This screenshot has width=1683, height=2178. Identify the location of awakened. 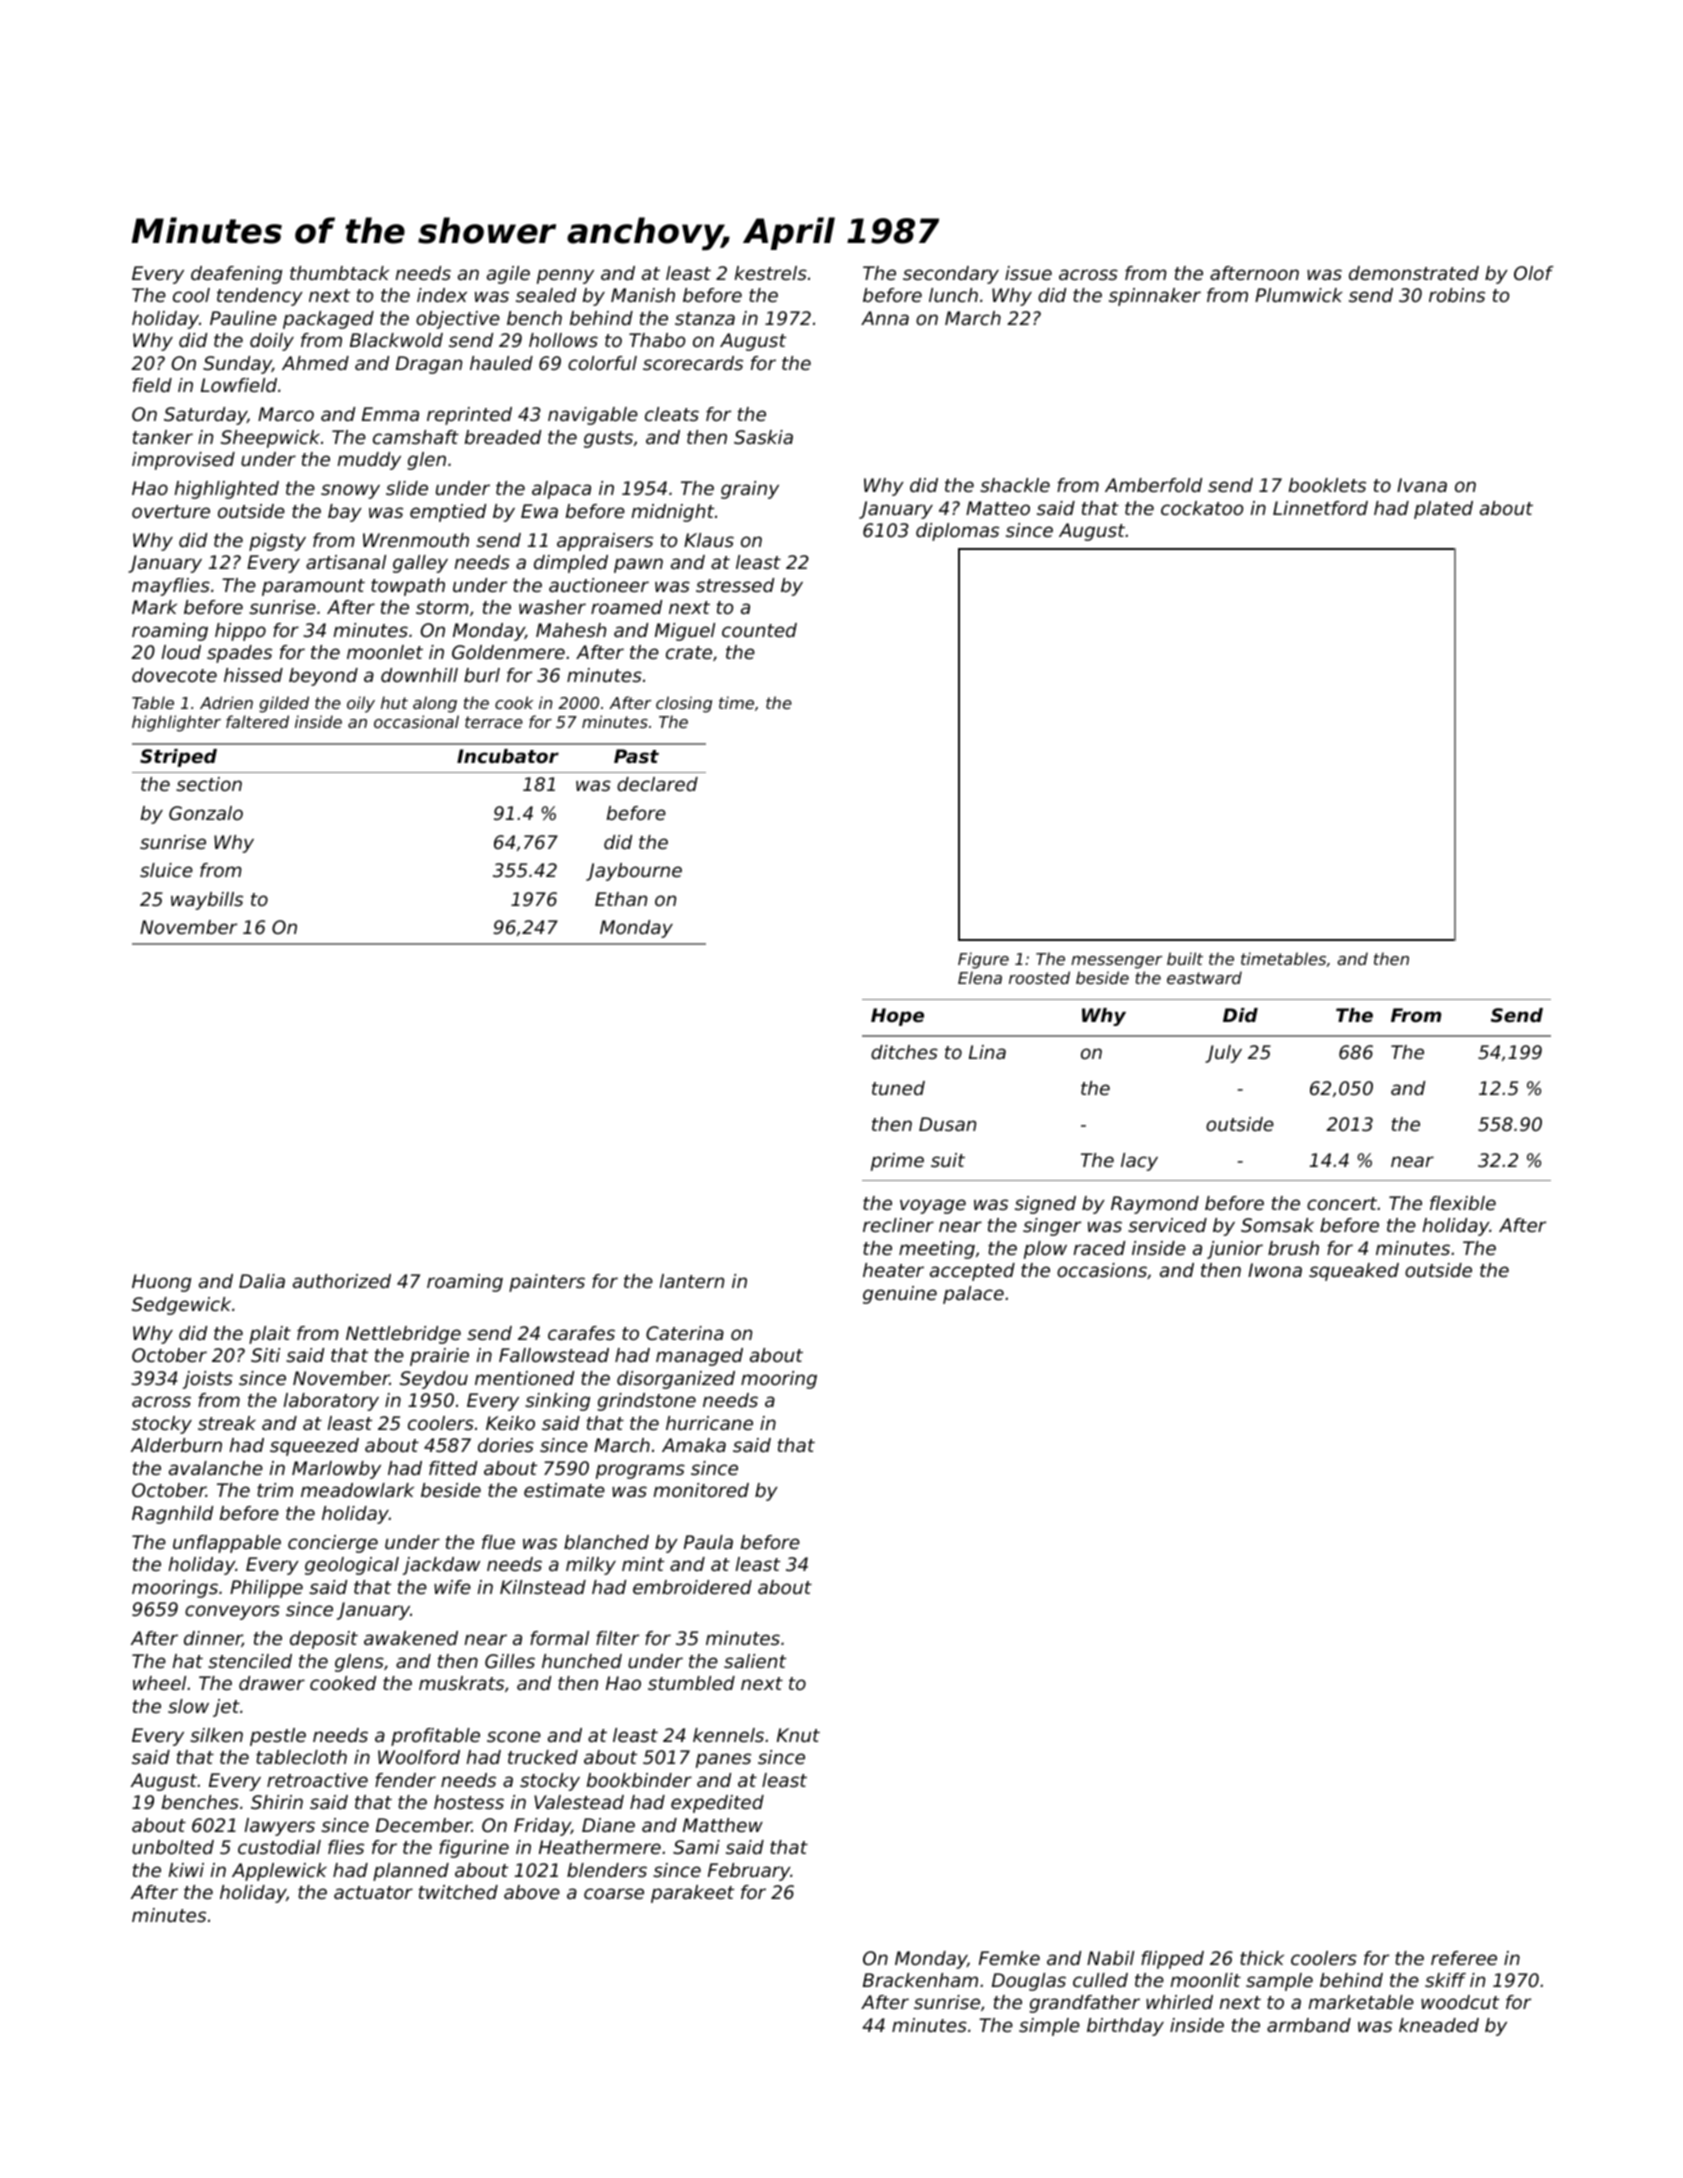
(411, 1638).
